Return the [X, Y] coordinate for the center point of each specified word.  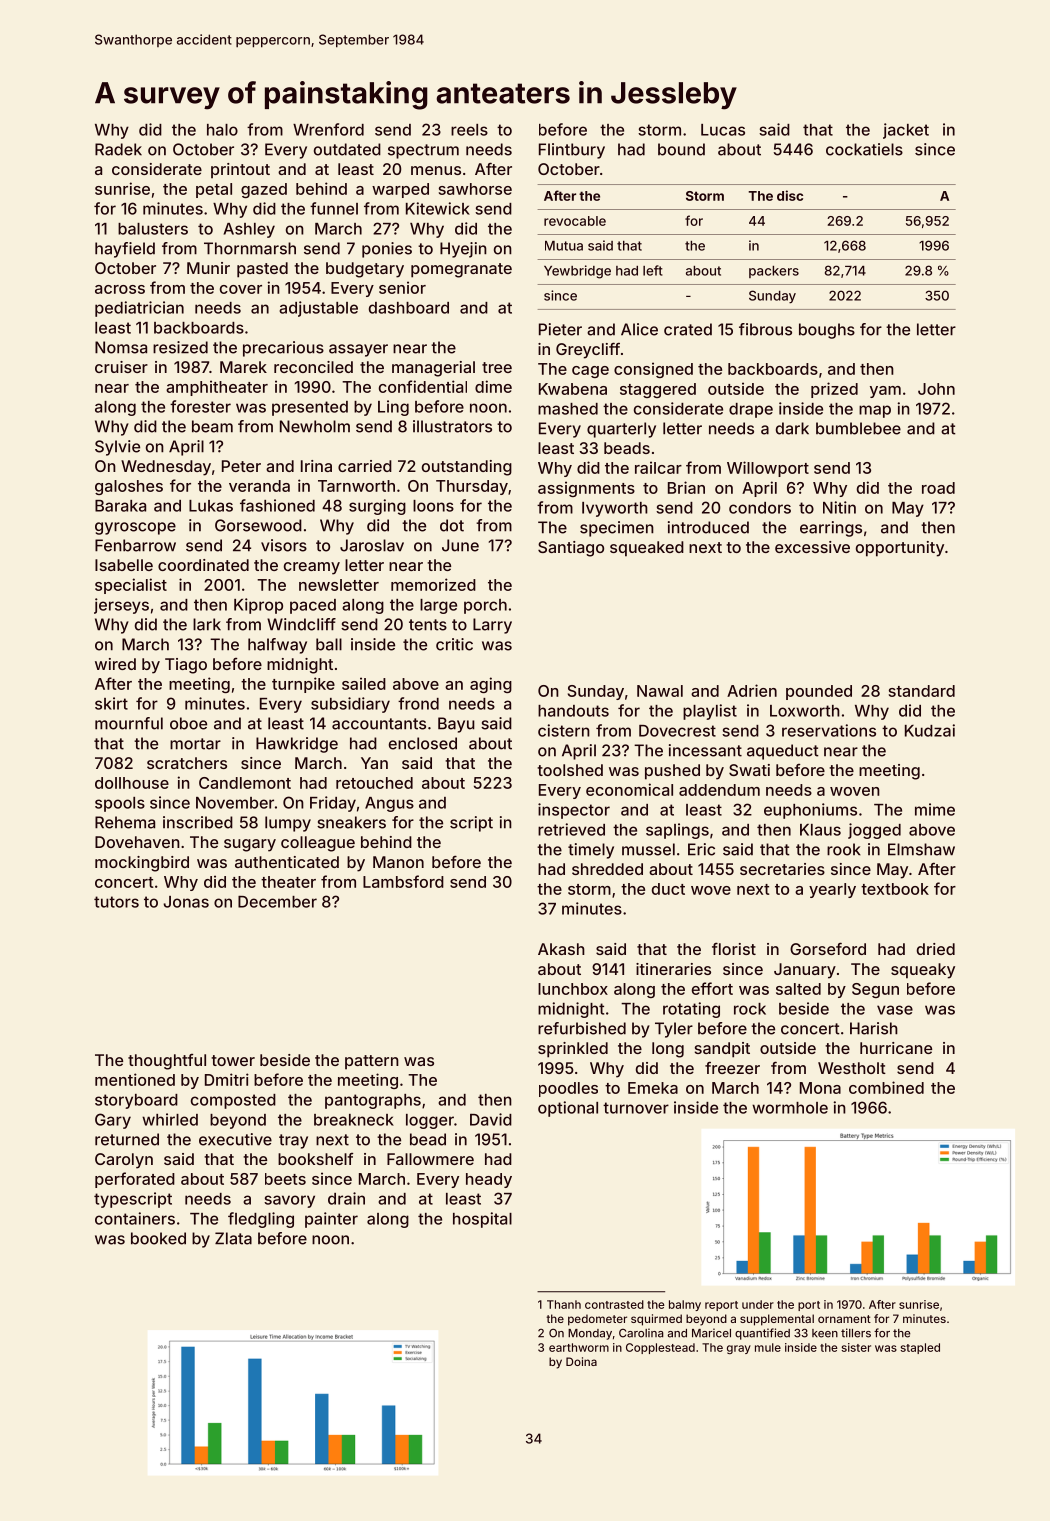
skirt [111, 703]
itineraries [673, 969]
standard [922, 691]
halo [222, 130]
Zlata [233, 1238]
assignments [586, 489]
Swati [749, 770]
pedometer [597, 1320]
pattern [372, 1062]
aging [491, 685]
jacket [906, 131]
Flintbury [572, 151]
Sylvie [117, 448]
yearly [832, 890]
